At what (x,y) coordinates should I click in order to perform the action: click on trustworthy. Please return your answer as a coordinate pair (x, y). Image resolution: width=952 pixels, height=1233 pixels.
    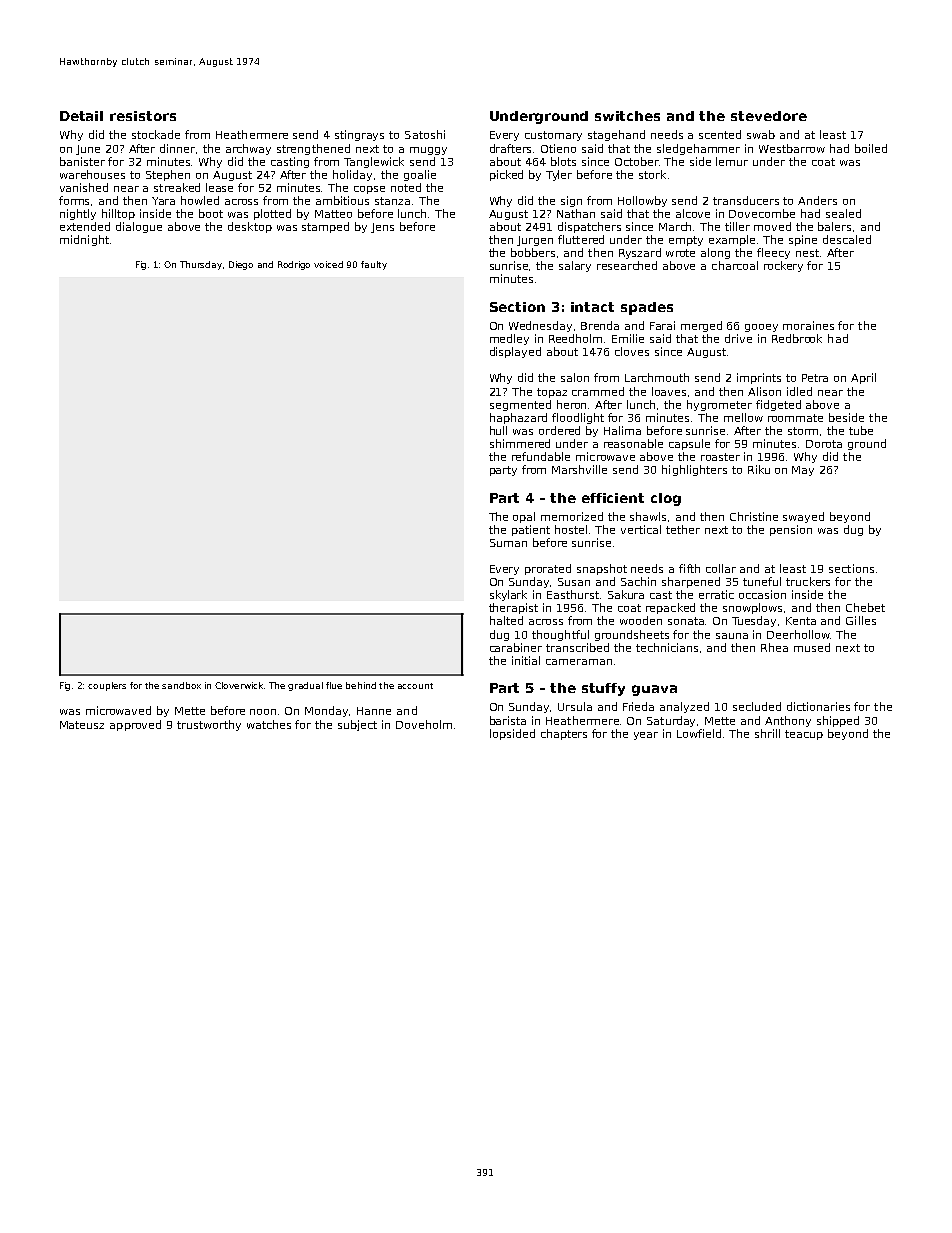
    Looking at the image, I should click on (209, 725).
